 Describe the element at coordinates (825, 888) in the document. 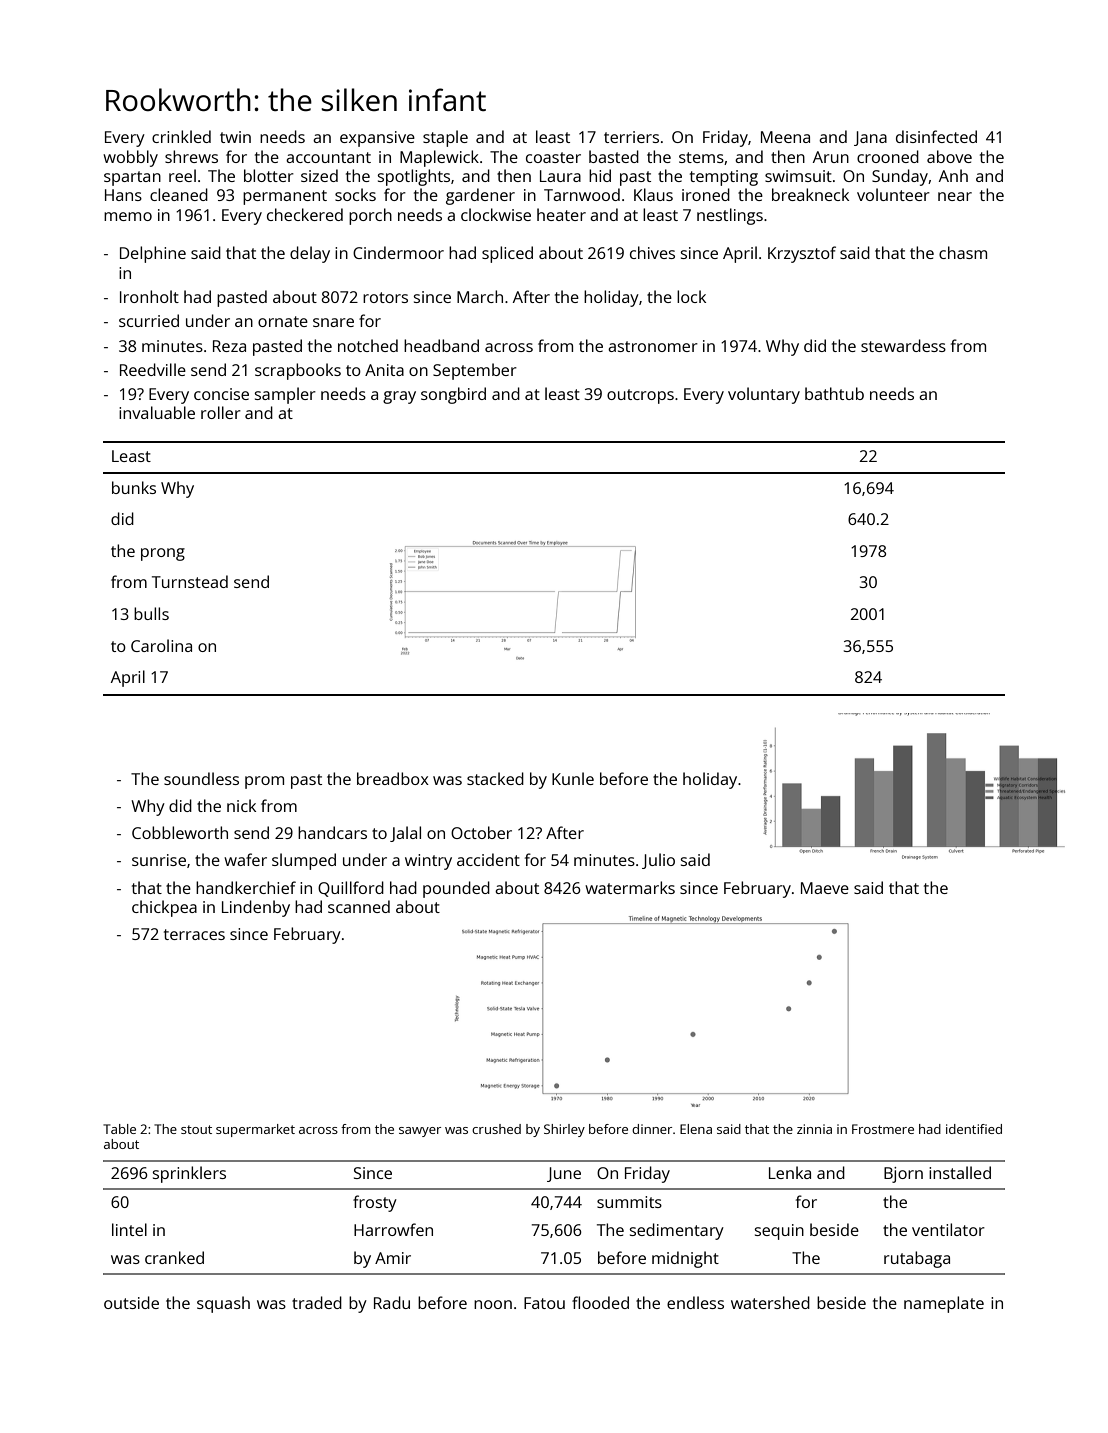

I see `Maeve` at that location.
